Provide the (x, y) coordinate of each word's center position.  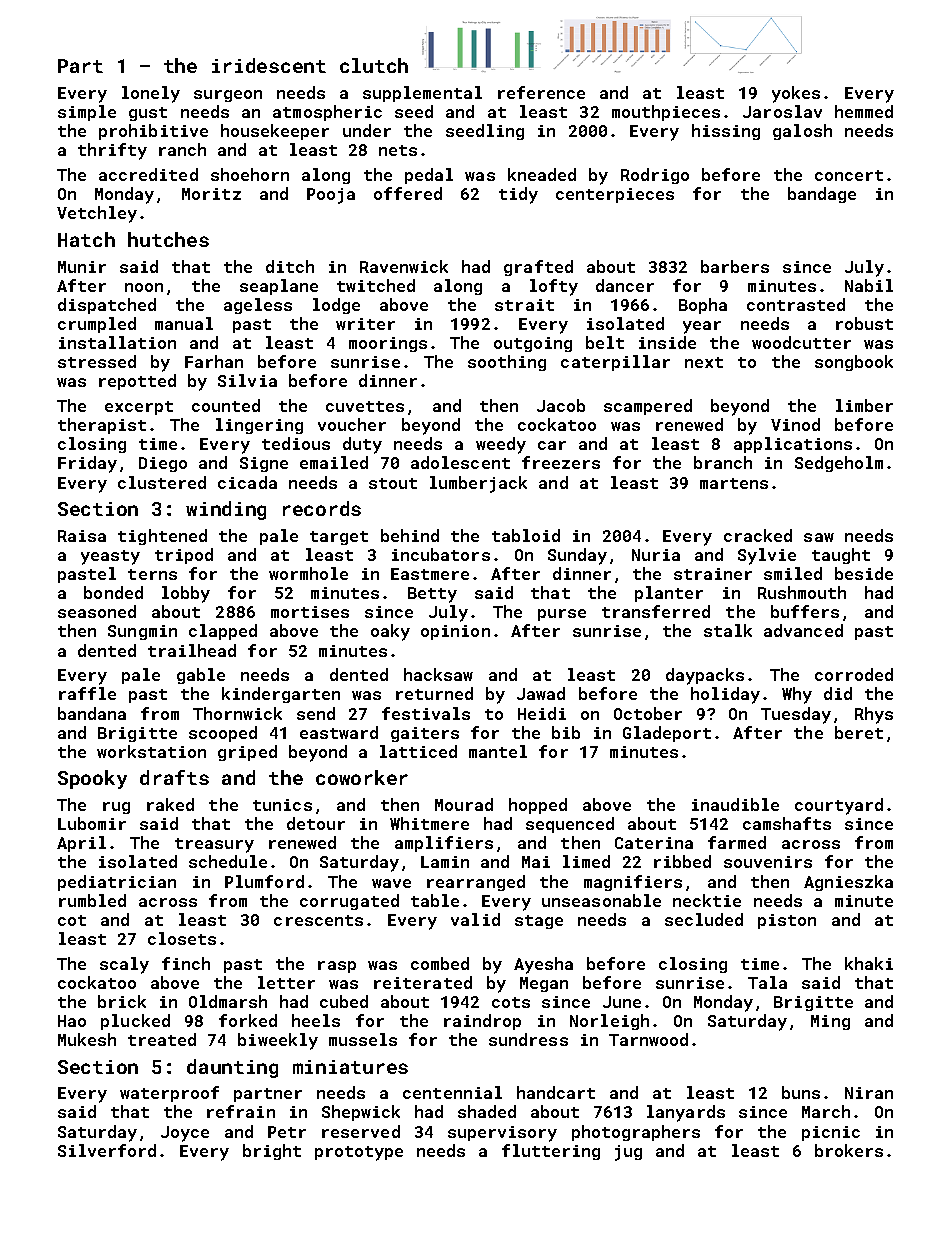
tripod (184, 556)
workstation (151, 751)
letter (286, 982)
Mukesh (87, 1039)
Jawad (541, 693)
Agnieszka (848, 883)
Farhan (214, 361)
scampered (648, 407)
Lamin (445, 862)
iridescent (269, 65)
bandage (822, 195)
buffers (805, 611)
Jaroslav (782, 111)
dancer (625, 285)
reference (541, 92)
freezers (561, 462)
